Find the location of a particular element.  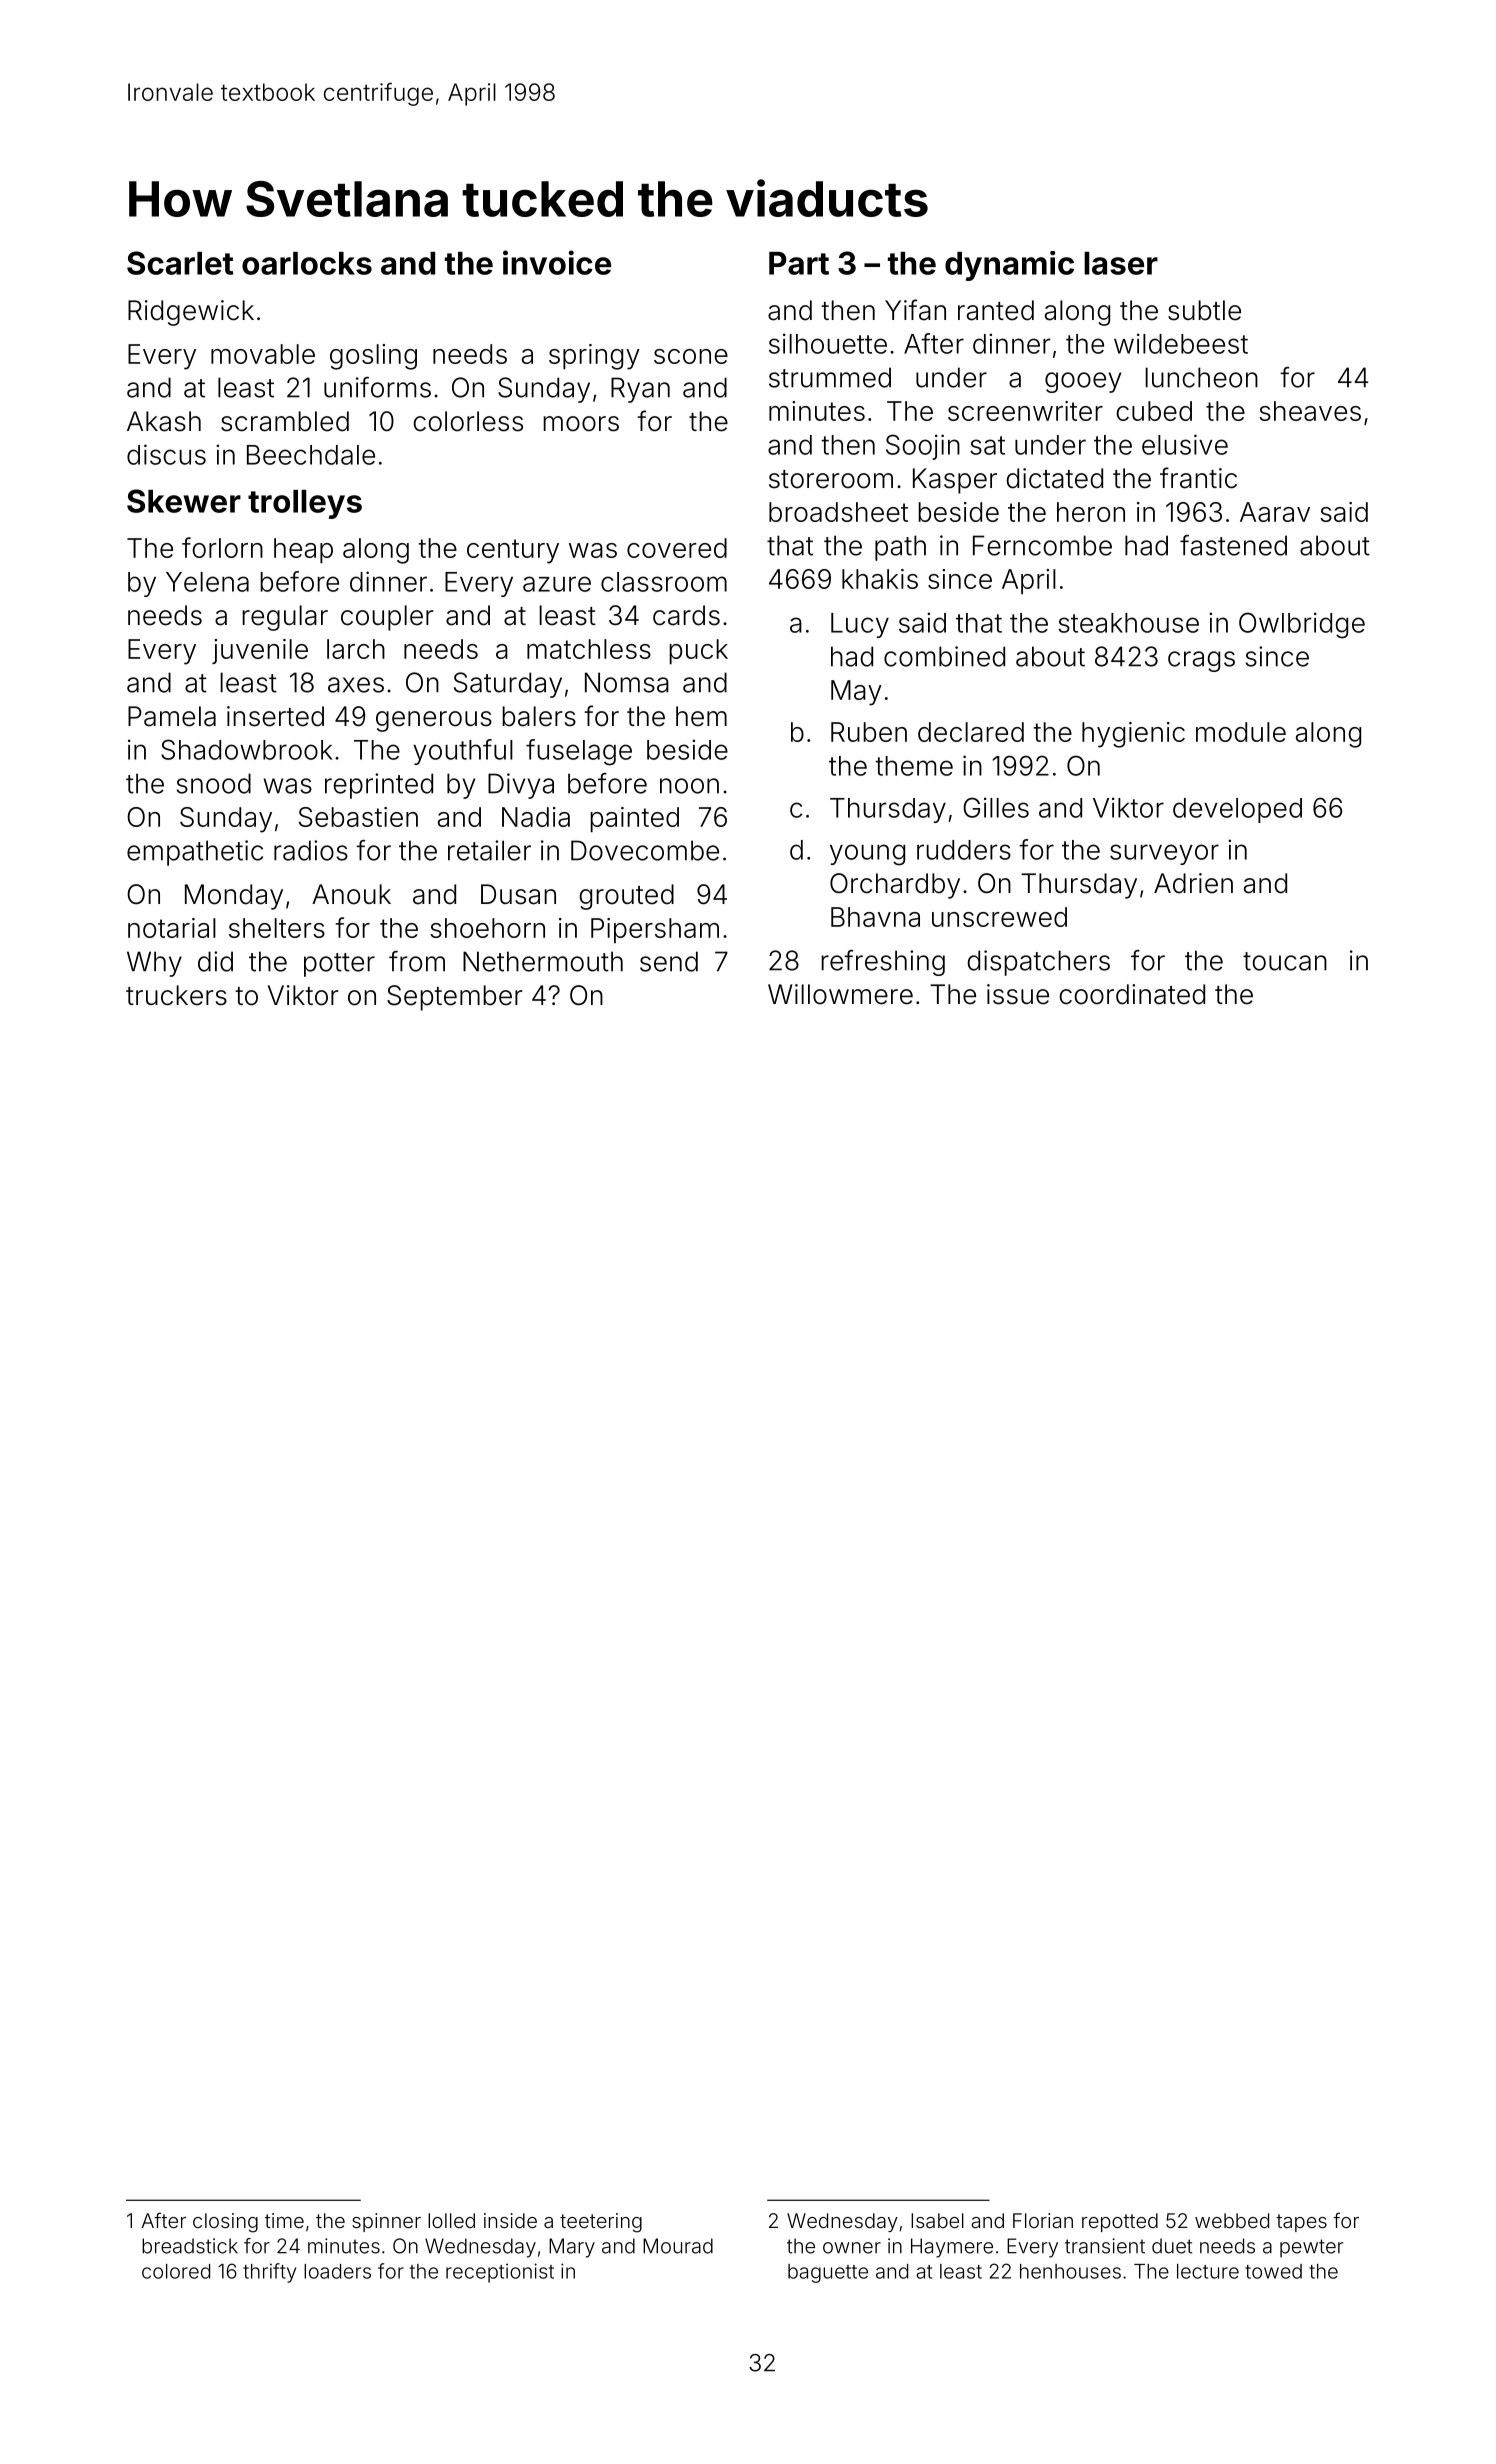

Gilles is located at coordinates (996, 807).
